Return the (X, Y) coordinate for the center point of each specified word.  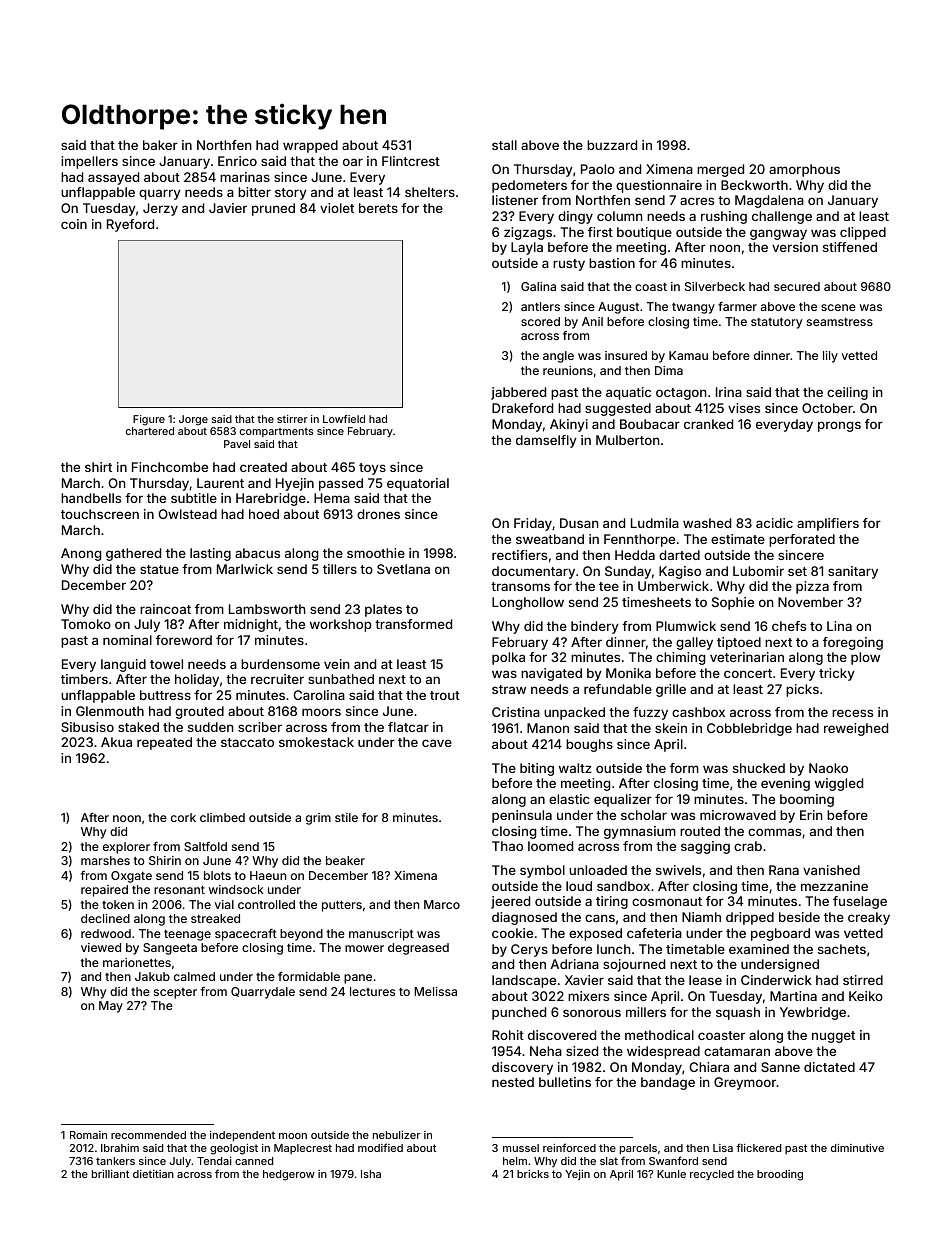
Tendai (214, 1161)
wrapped (310, 146)
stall (504, 145)
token (118, 904)
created (263, 467)
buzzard (612, 145)
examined (759, 949)
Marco (442, 904)
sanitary (853, 572)
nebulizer (397, 1135)
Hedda (635, 555)
